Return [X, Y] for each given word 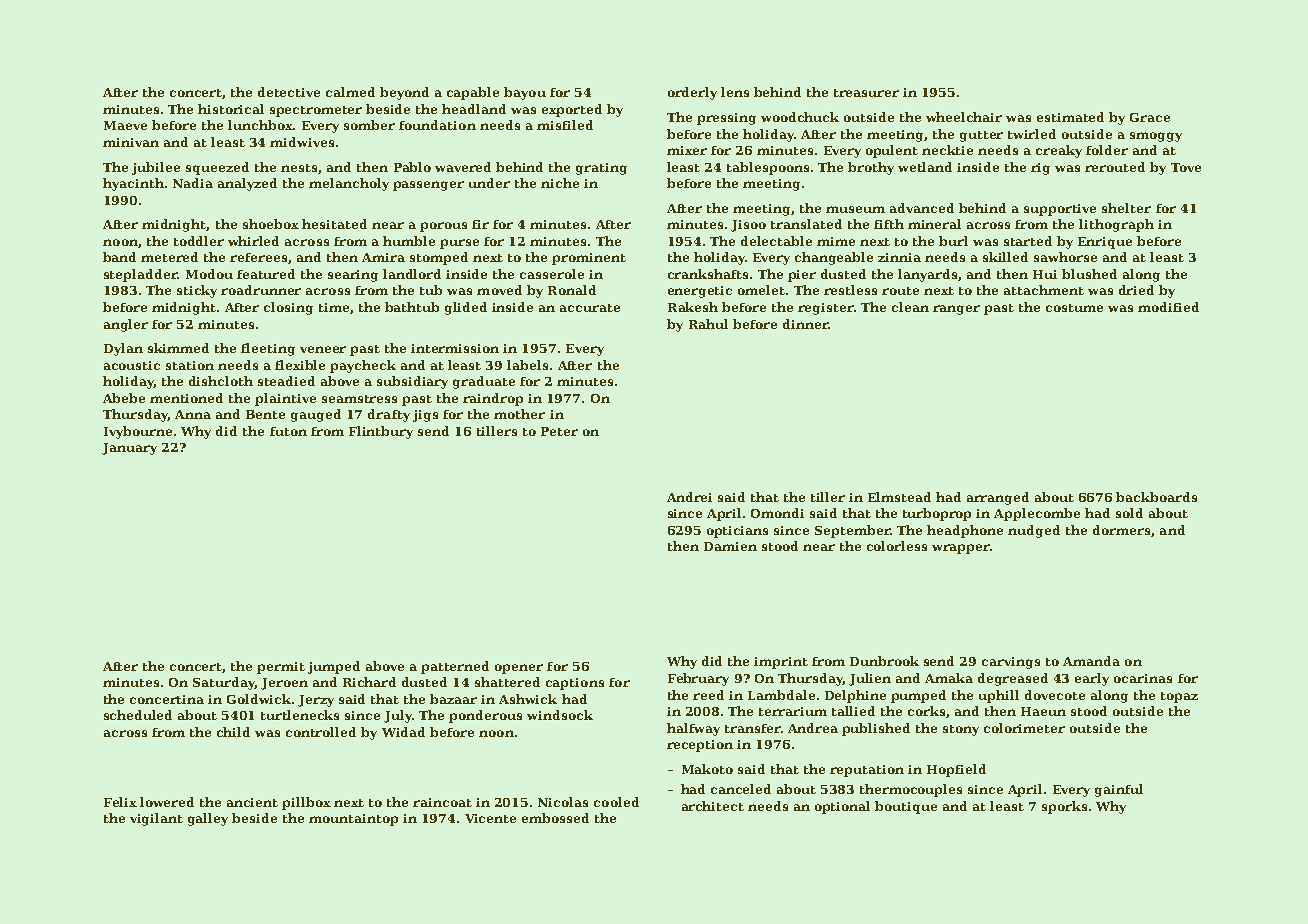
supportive [1060, 210]
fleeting [268, 349]
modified [1168, 307]
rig [1040, 169]
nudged [1034, 531]
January [129, 449]
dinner [805, 324]
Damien [730, 546]
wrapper [961, 549]
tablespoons [768, 168]
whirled [253, 241]
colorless [897, 546]
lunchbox [260, 125]
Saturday [224, 683]
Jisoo [748, 226]
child [233, 732]
